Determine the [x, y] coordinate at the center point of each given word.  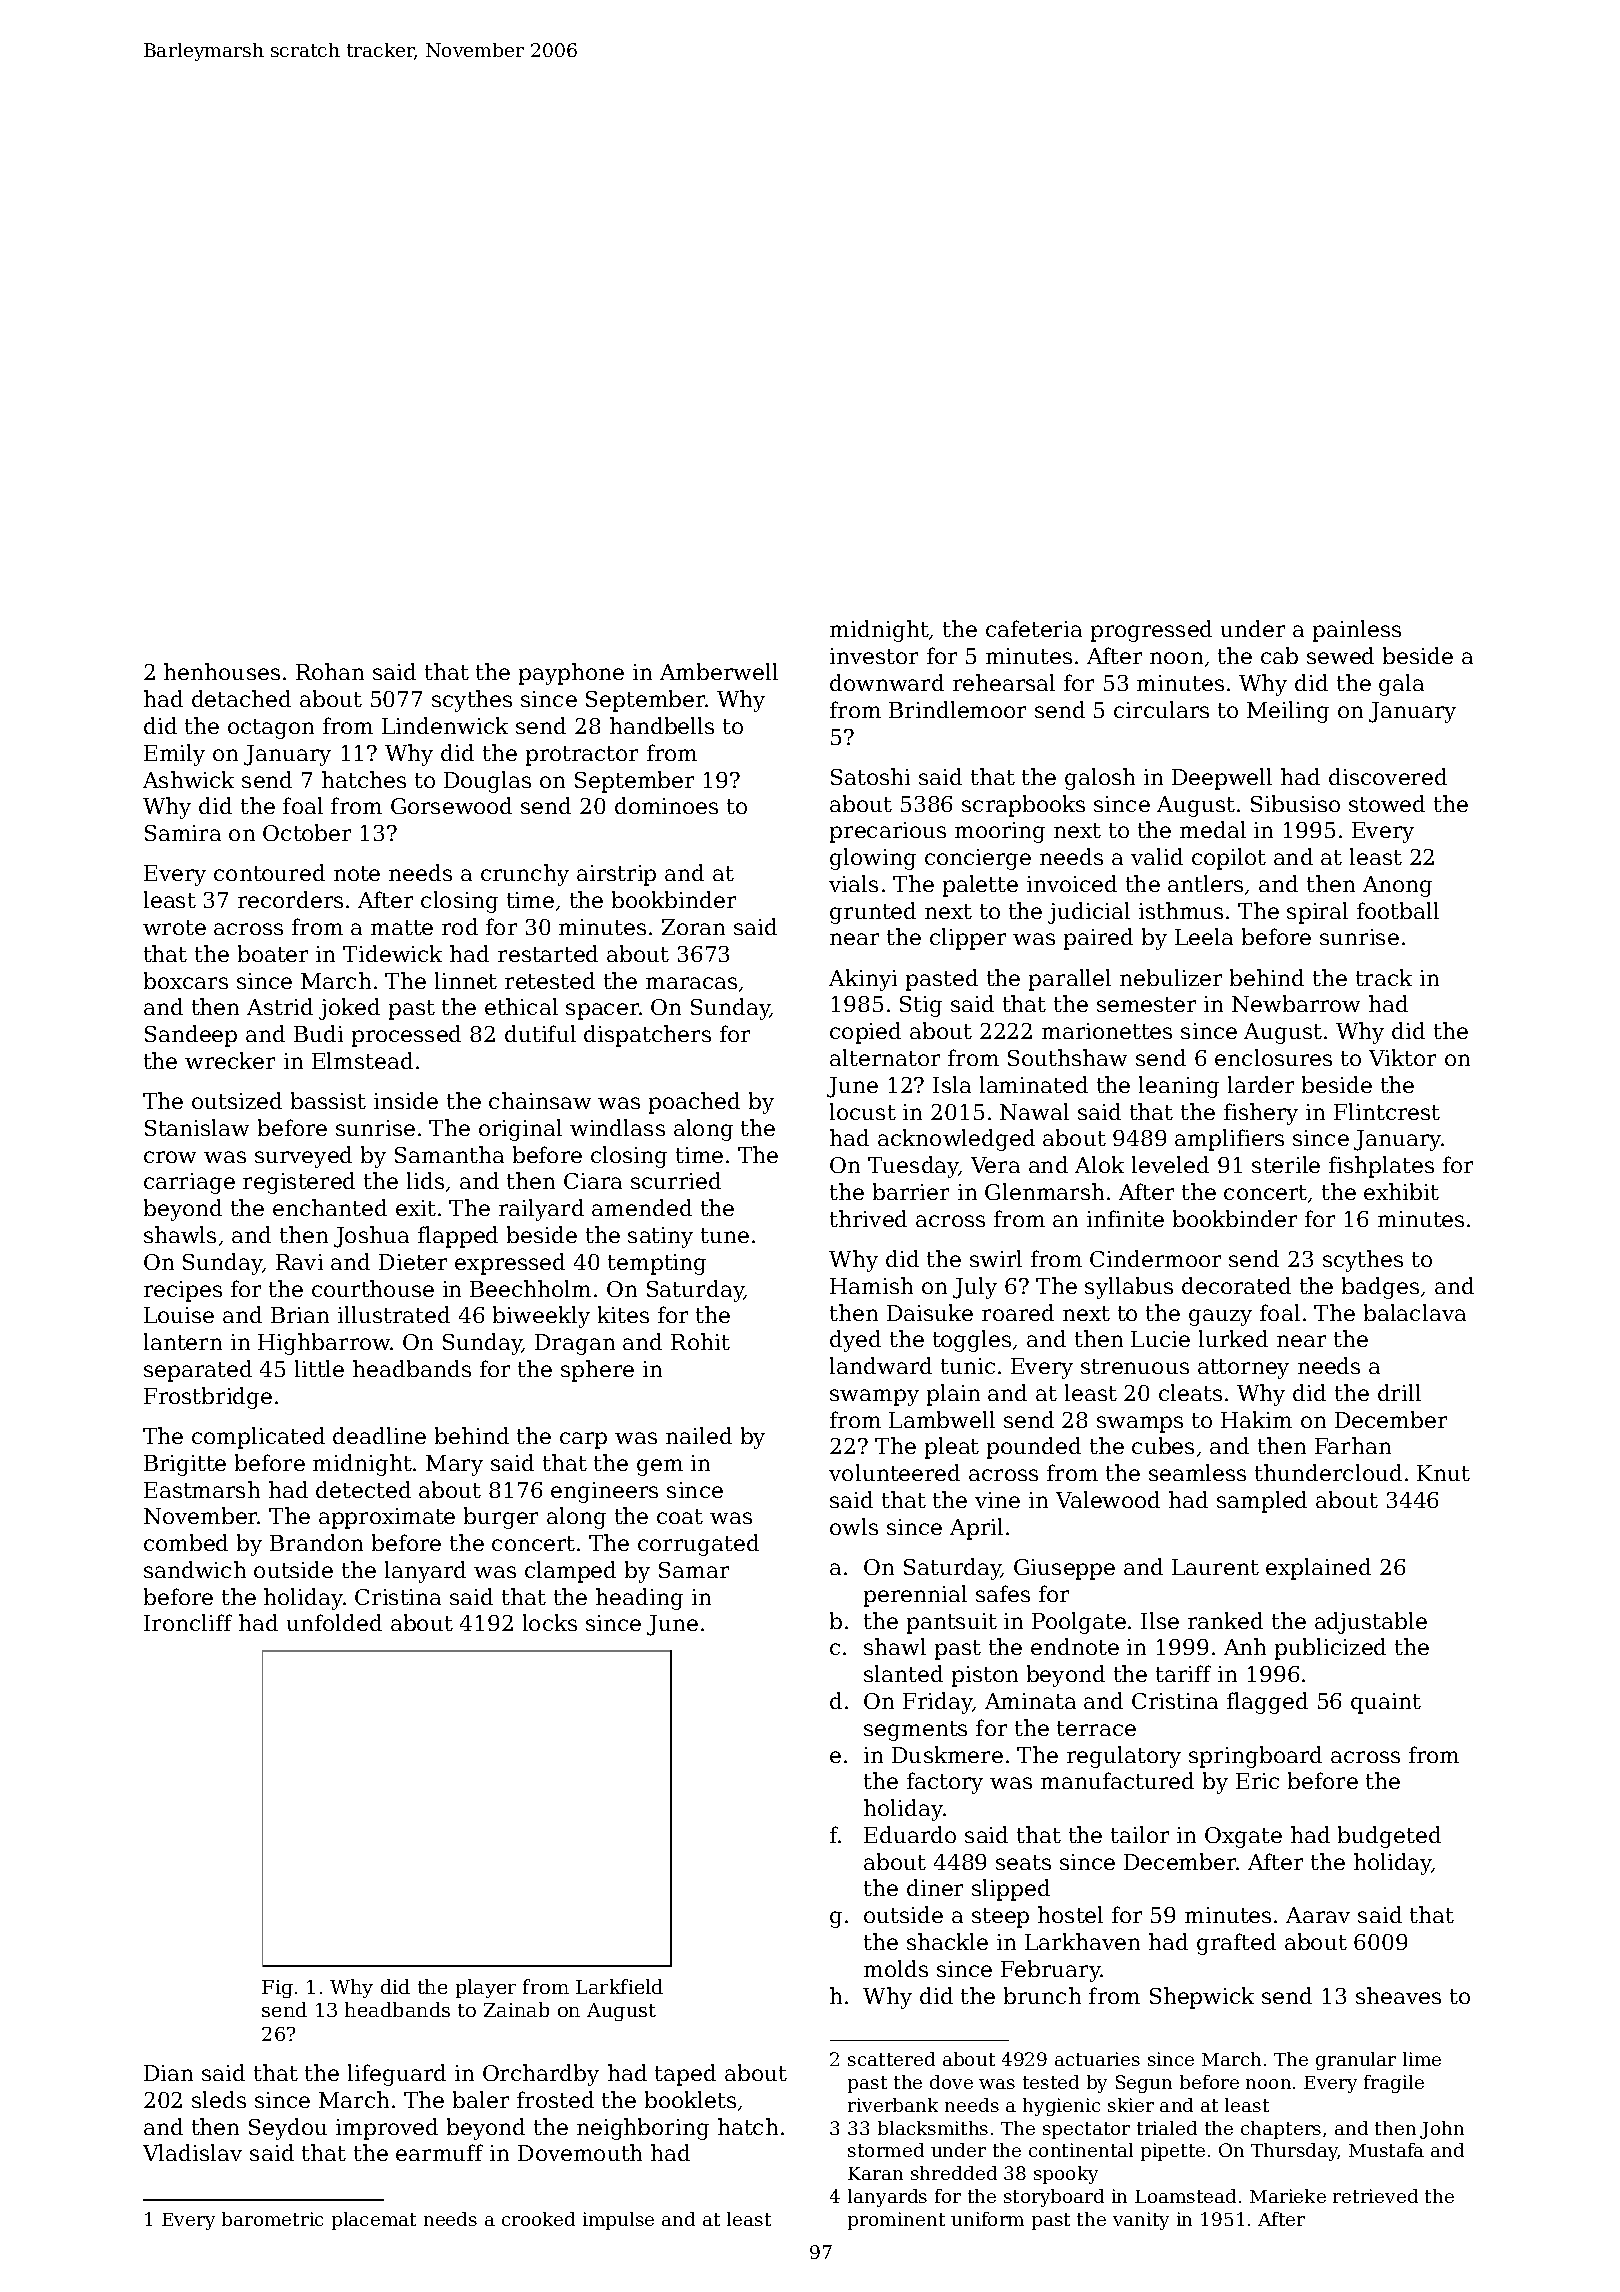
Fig [277, 1989]
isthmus [1181, 910]
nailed [699, 1435]
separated [198, 1371]
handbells [662, 725]
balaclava [1415, 1312]
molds [896, 1968]
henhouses [222, 671]
